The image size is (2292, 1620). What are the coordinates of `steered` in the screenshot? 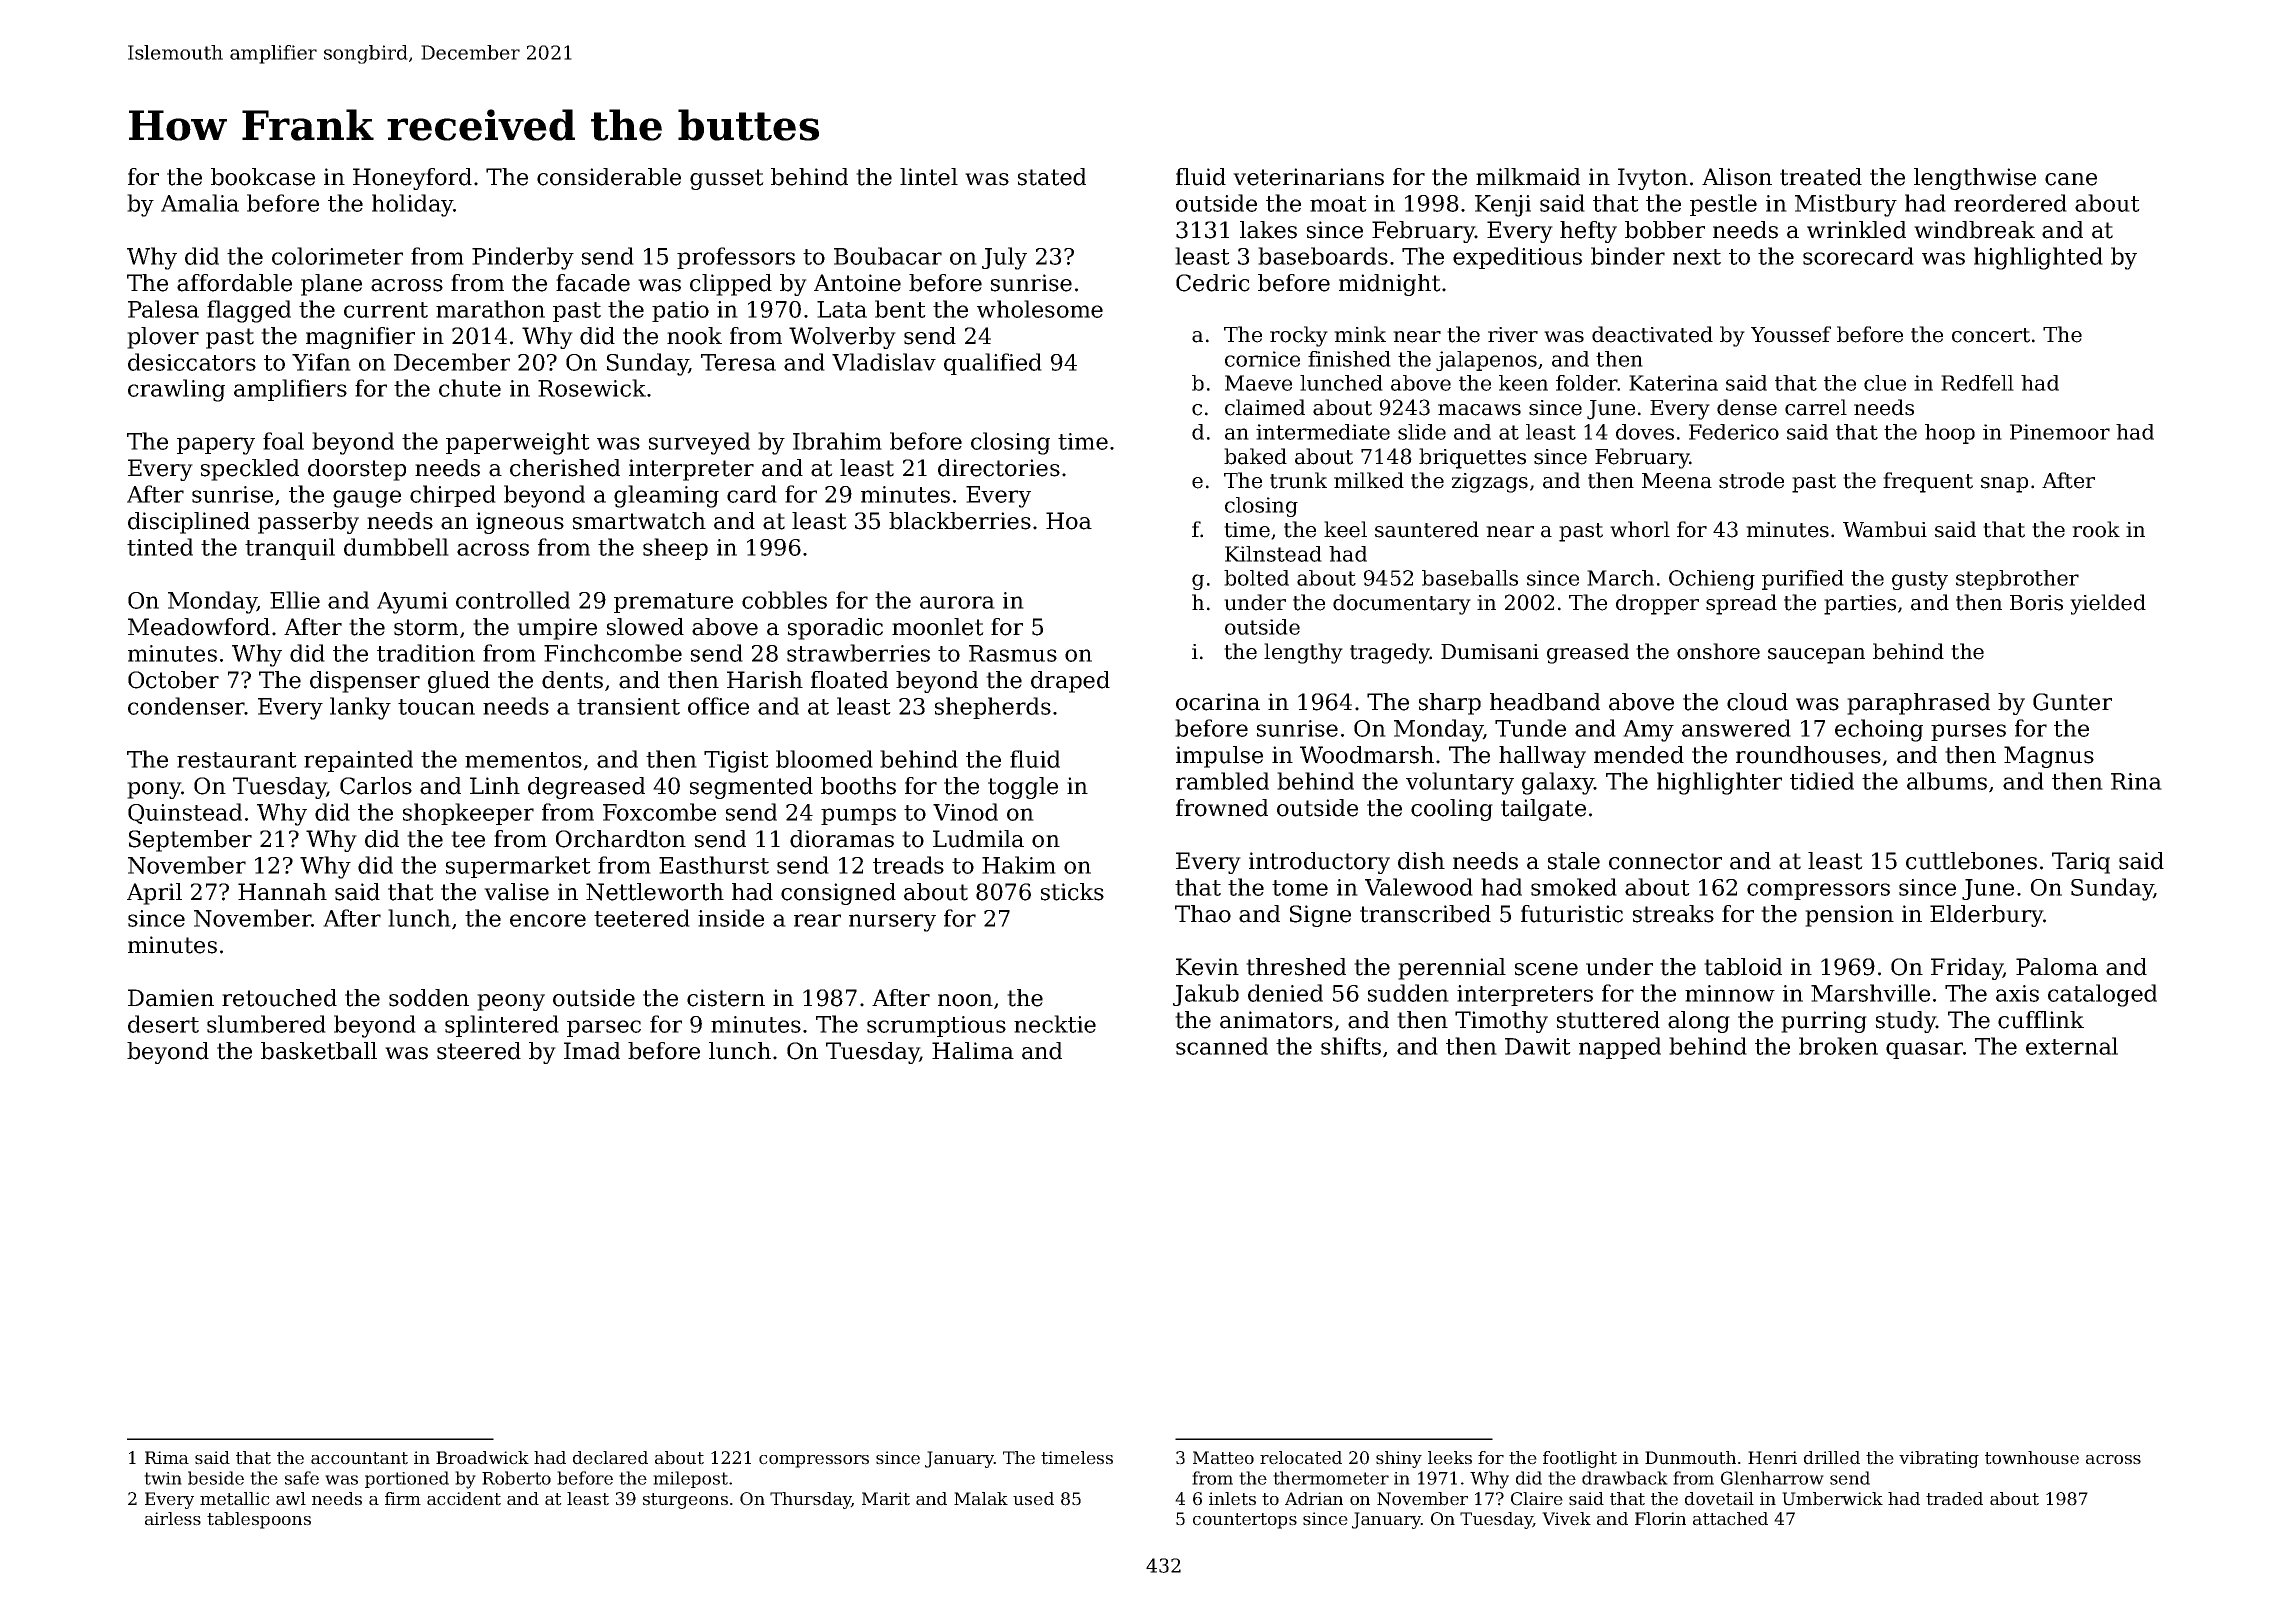 It's located at (479, 1051).
